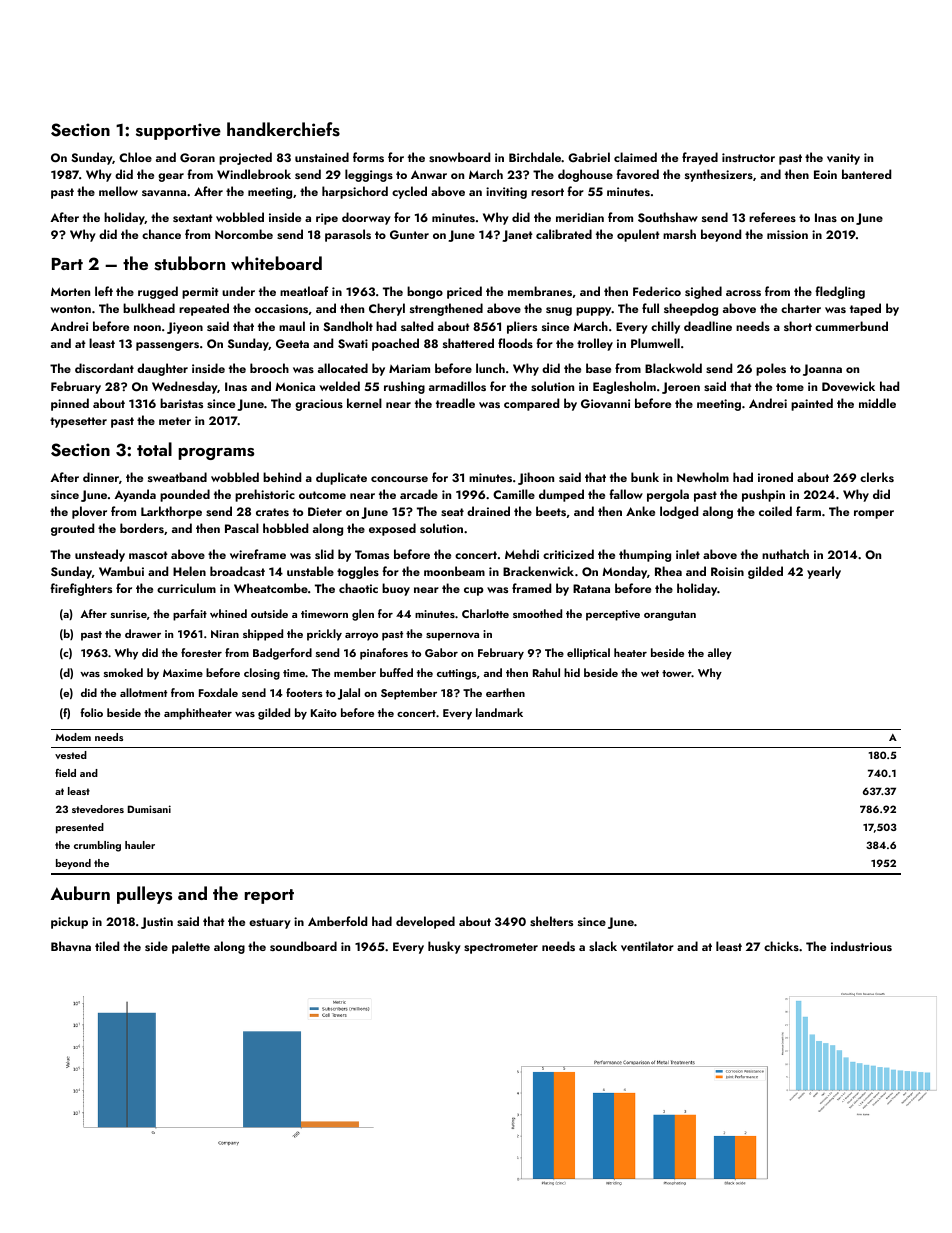 This document has width=952, height=1233. Describe the element at coordinates (193, 218) in the document. I see `sextant` at that location.
